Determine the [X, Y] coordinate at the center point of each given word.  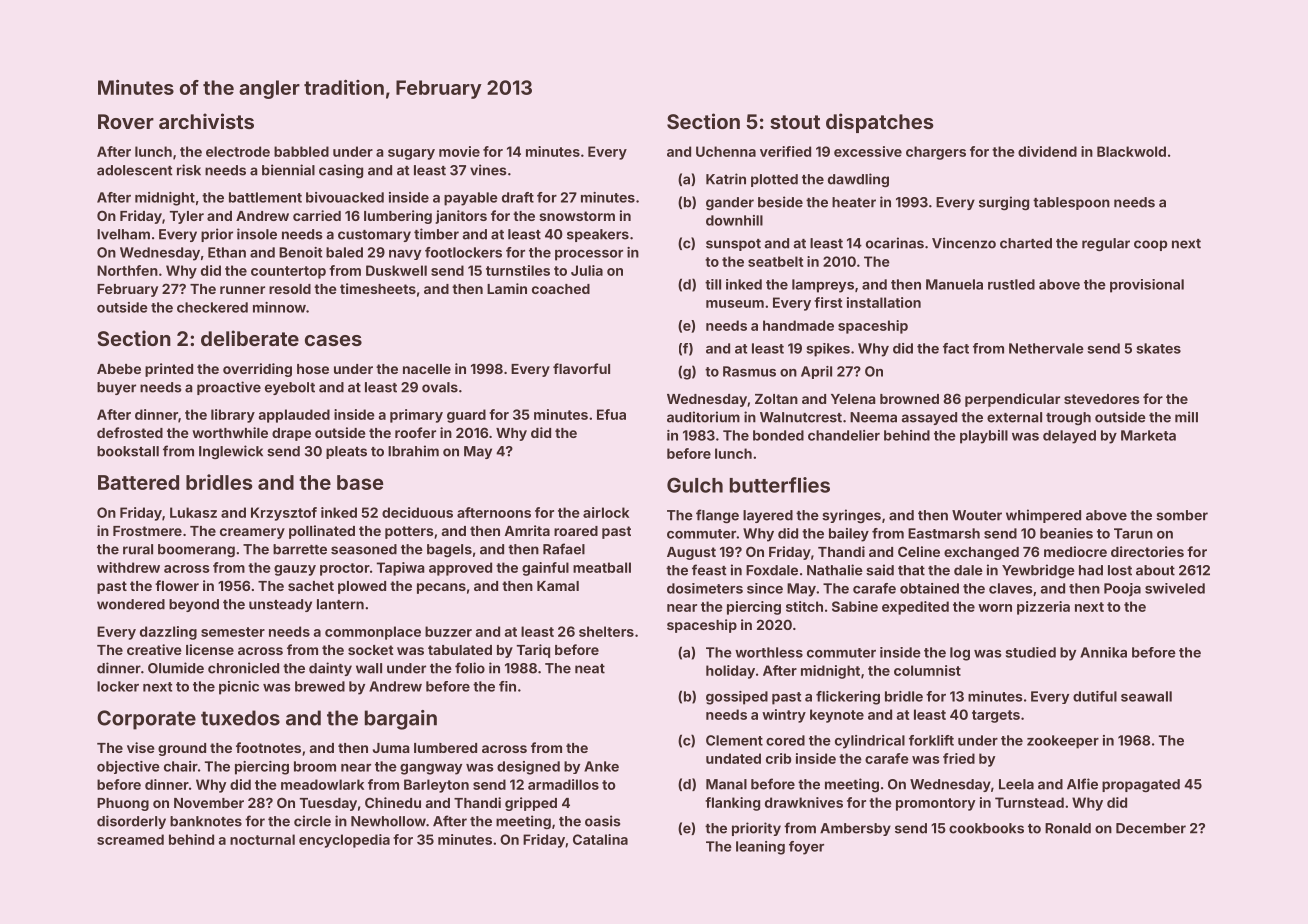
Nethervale [1046, 348]
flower [177, 585]
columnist [927, 670]
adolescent [134, 170]
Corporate [146, 720]
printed [169, 370]
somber [1182, 515]
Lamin [507, 288]
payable [471, 199]
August [691, 553]
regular [1106, 245]
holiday [730, 672]
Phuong [123, 804]
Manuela [954, 284]
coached [561, 289]
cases [333, 340]
